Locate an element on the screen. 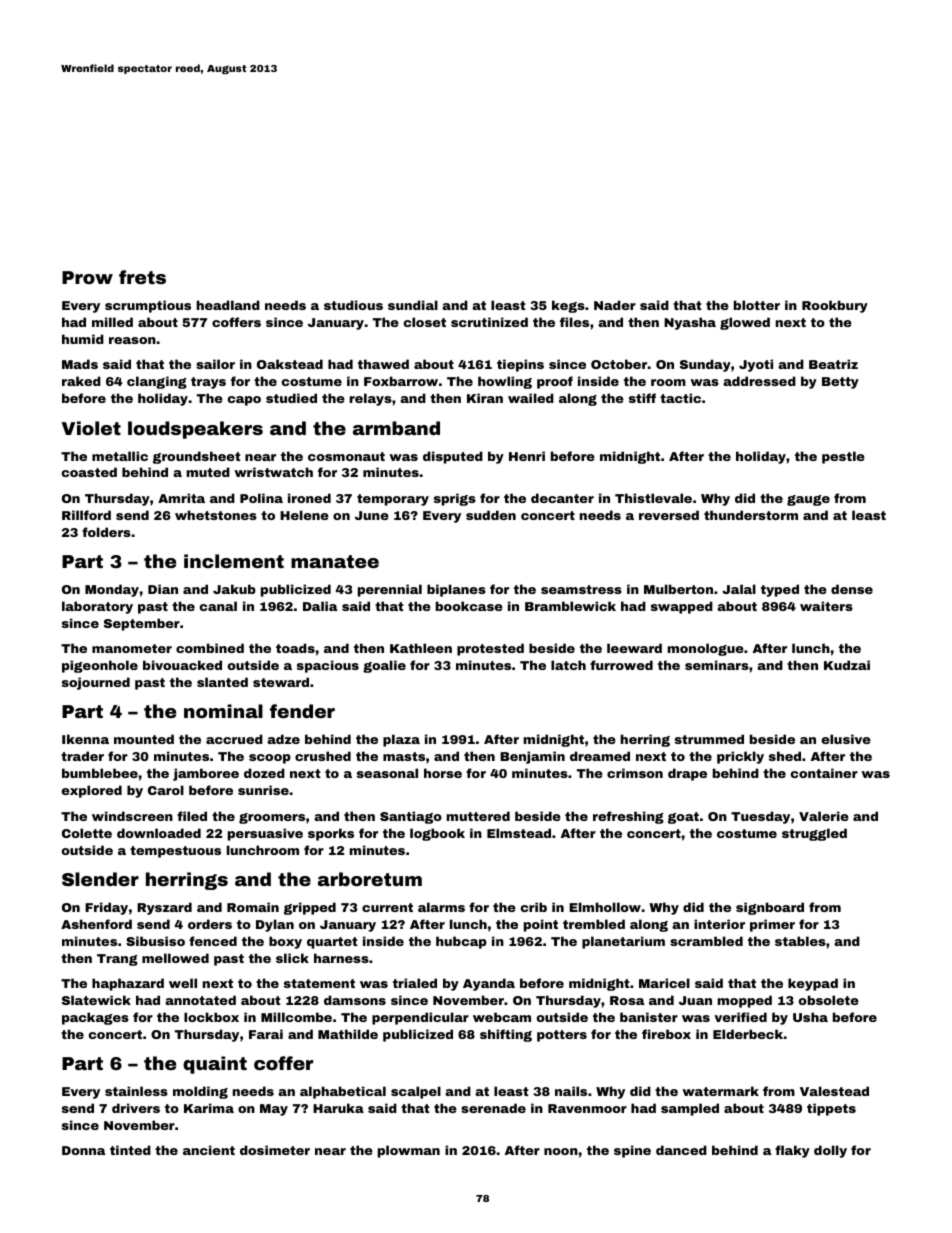 This screenshot has height=1233, width=952. current is located at coordinates (387, 907).
